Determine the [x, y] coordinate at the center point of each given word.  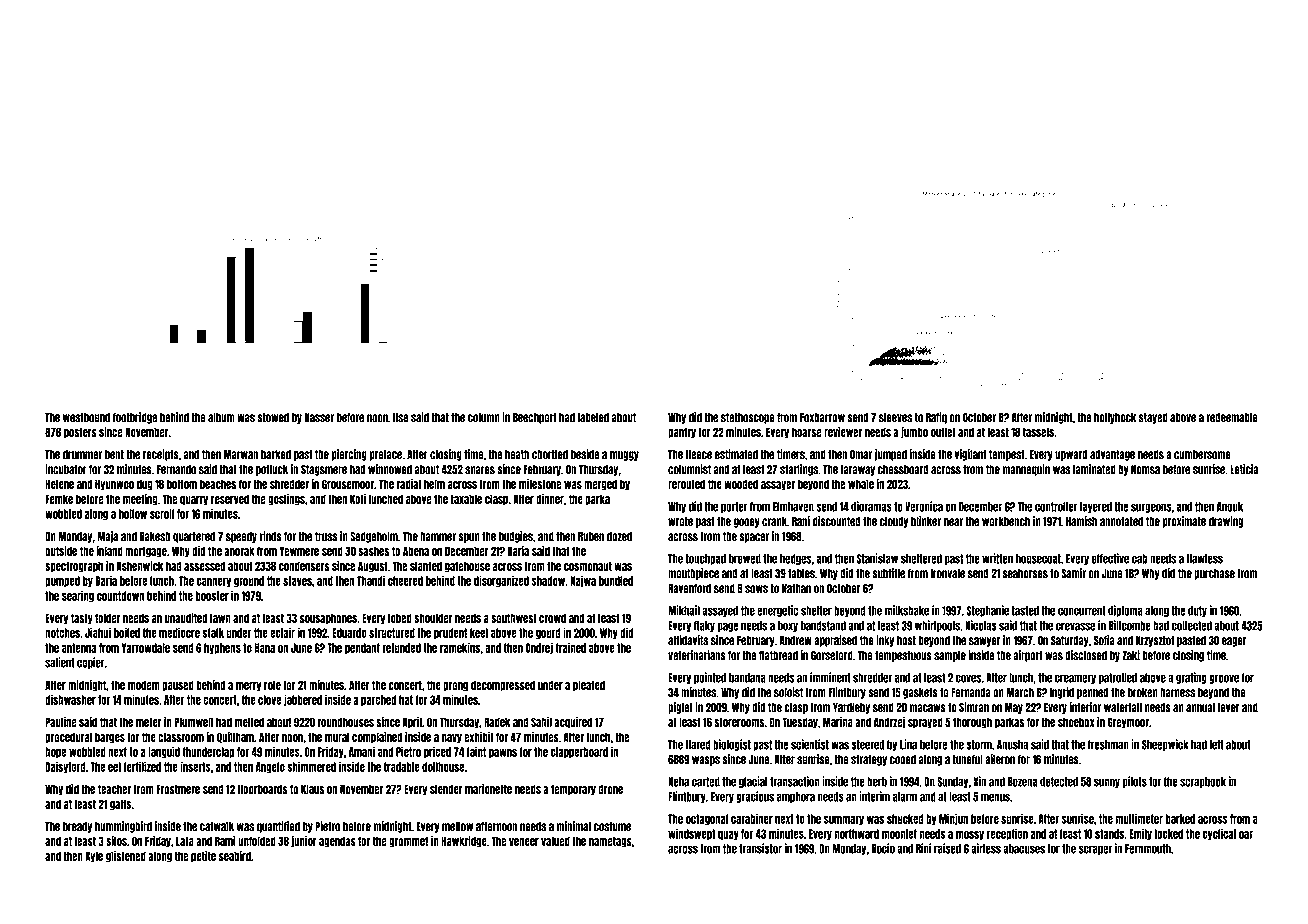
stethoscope [748, 418]
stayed [1153, 418]
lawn [220, 618]
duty [1197, 611]
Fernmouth [1148, 849]
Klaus [312, 789]
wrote [680, 522]
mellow [457, 827]
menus [995, 797]
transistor [760, 848]
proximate [1184, 522]
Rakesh [155, 537]
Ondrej [539, 648]
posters [80, 433]
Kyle [94, 857]
